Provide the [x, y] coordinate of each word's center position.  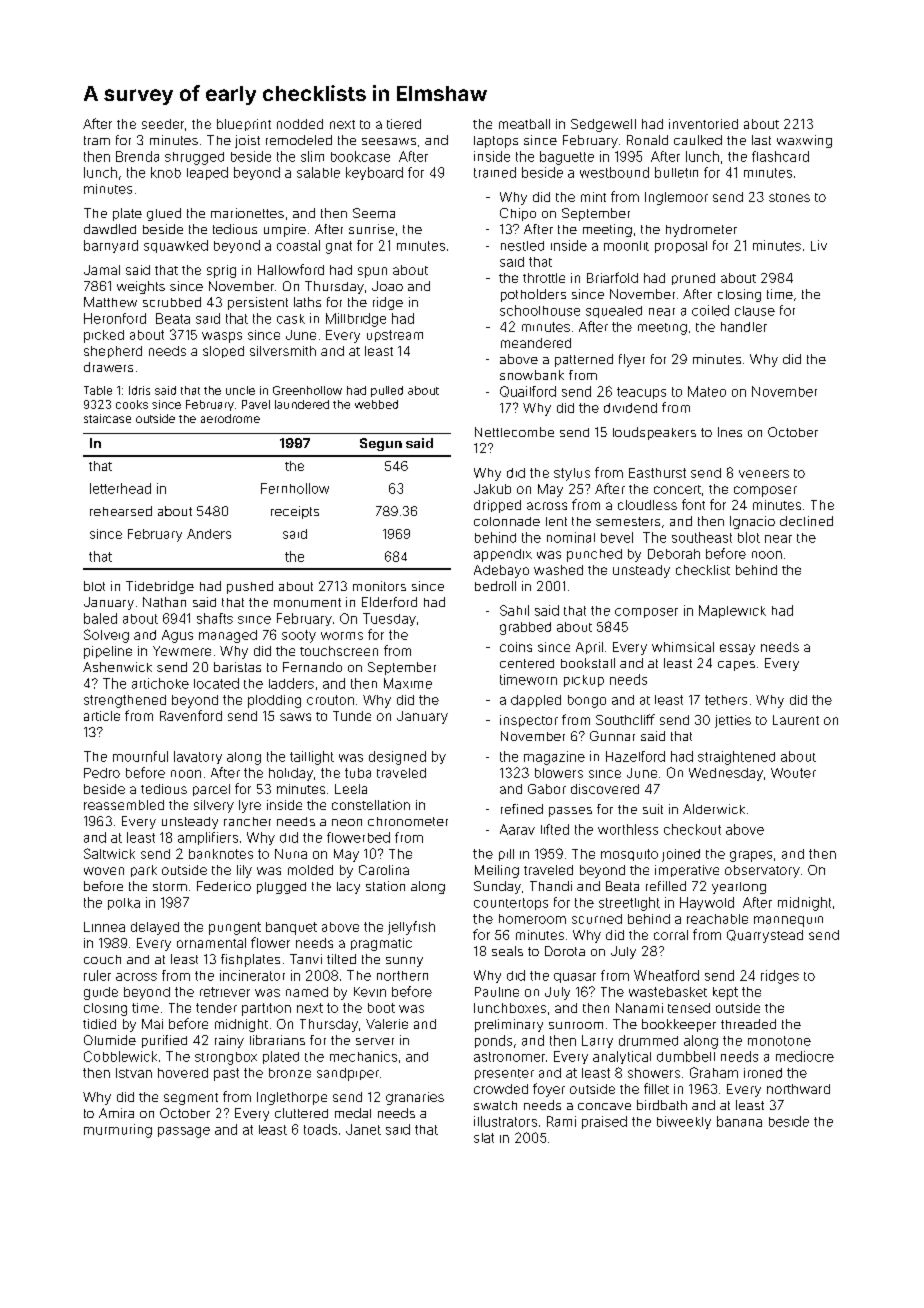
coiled [710, 310]
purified [164, 1041]
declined [806, 521]
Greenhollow [307, 390]
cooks [132, 404]
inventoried [703, 124]
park [144, 871]
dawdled [110, 229]
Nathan [164, 602]
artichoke [160, 683]
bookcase [360, 156]
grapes [751, 856]
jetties [733, 721]
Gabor [547, 789]
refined [522, 809]
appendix [503, 555]
